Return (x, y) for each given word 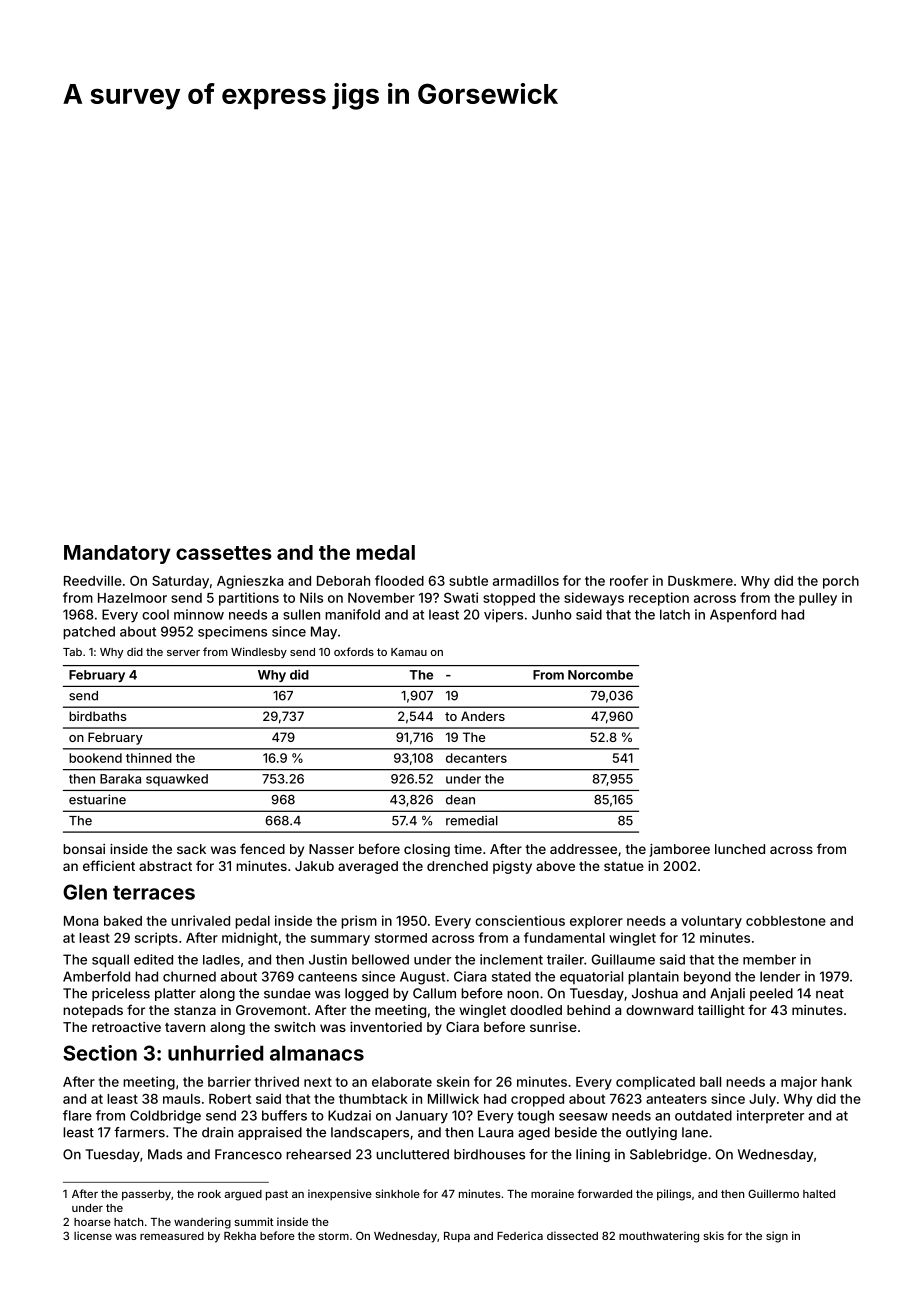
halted (819, 1194)
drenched (457, 866)
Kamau (409, 652)
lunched (740, 849)
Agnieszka (250, 582)
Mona (81, 921)
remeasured (172, 1236)
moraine (552, 1193)
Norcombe (600, 675)
